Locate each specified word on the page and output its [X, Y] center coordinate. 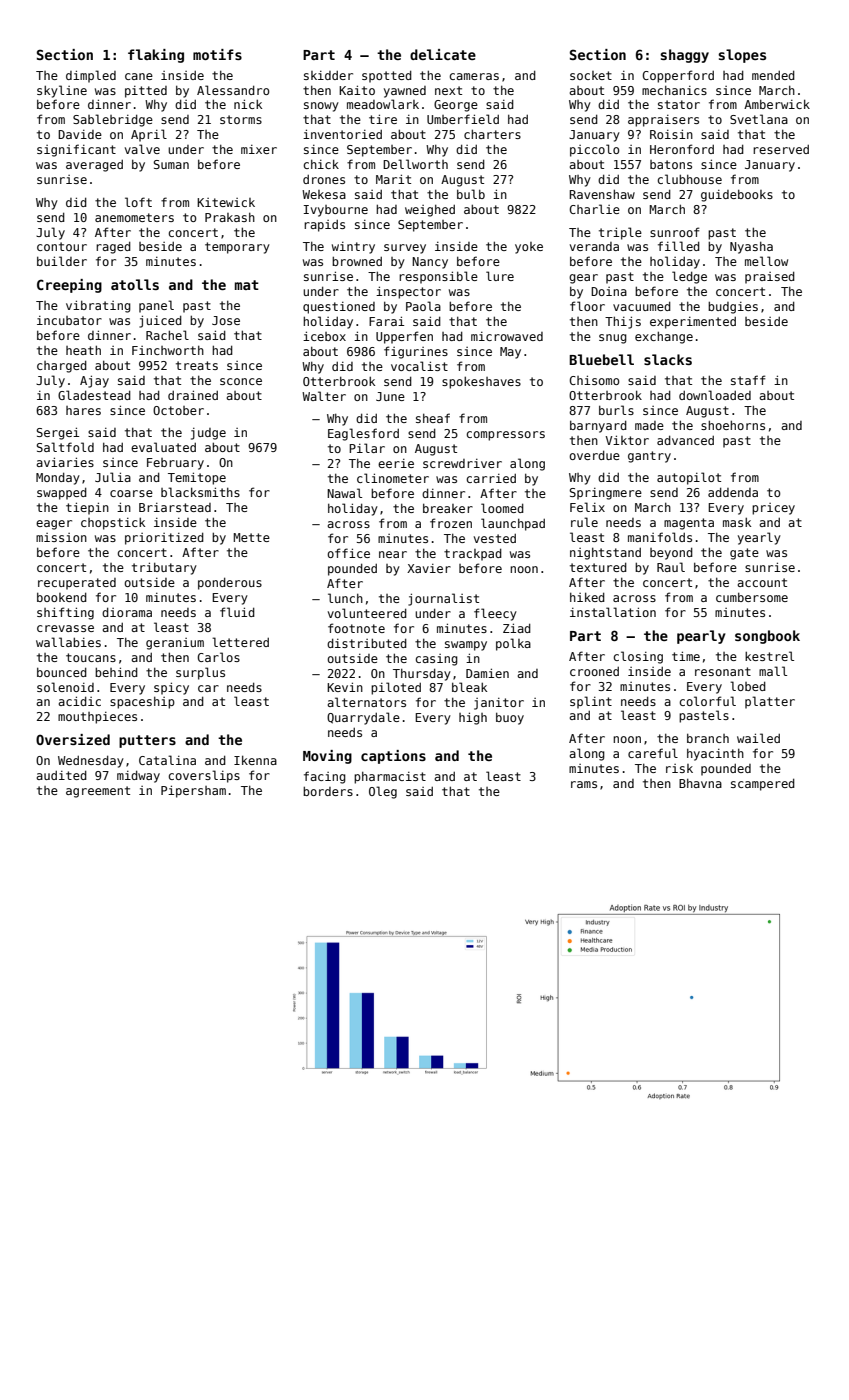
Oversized [73, 739]
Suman [171, 164]
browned [357, 261]
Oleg [383, 792]
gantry [649, 457]
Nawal [344, 493]
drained [193, 395]
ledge [689, 277]
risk [679, 768]
